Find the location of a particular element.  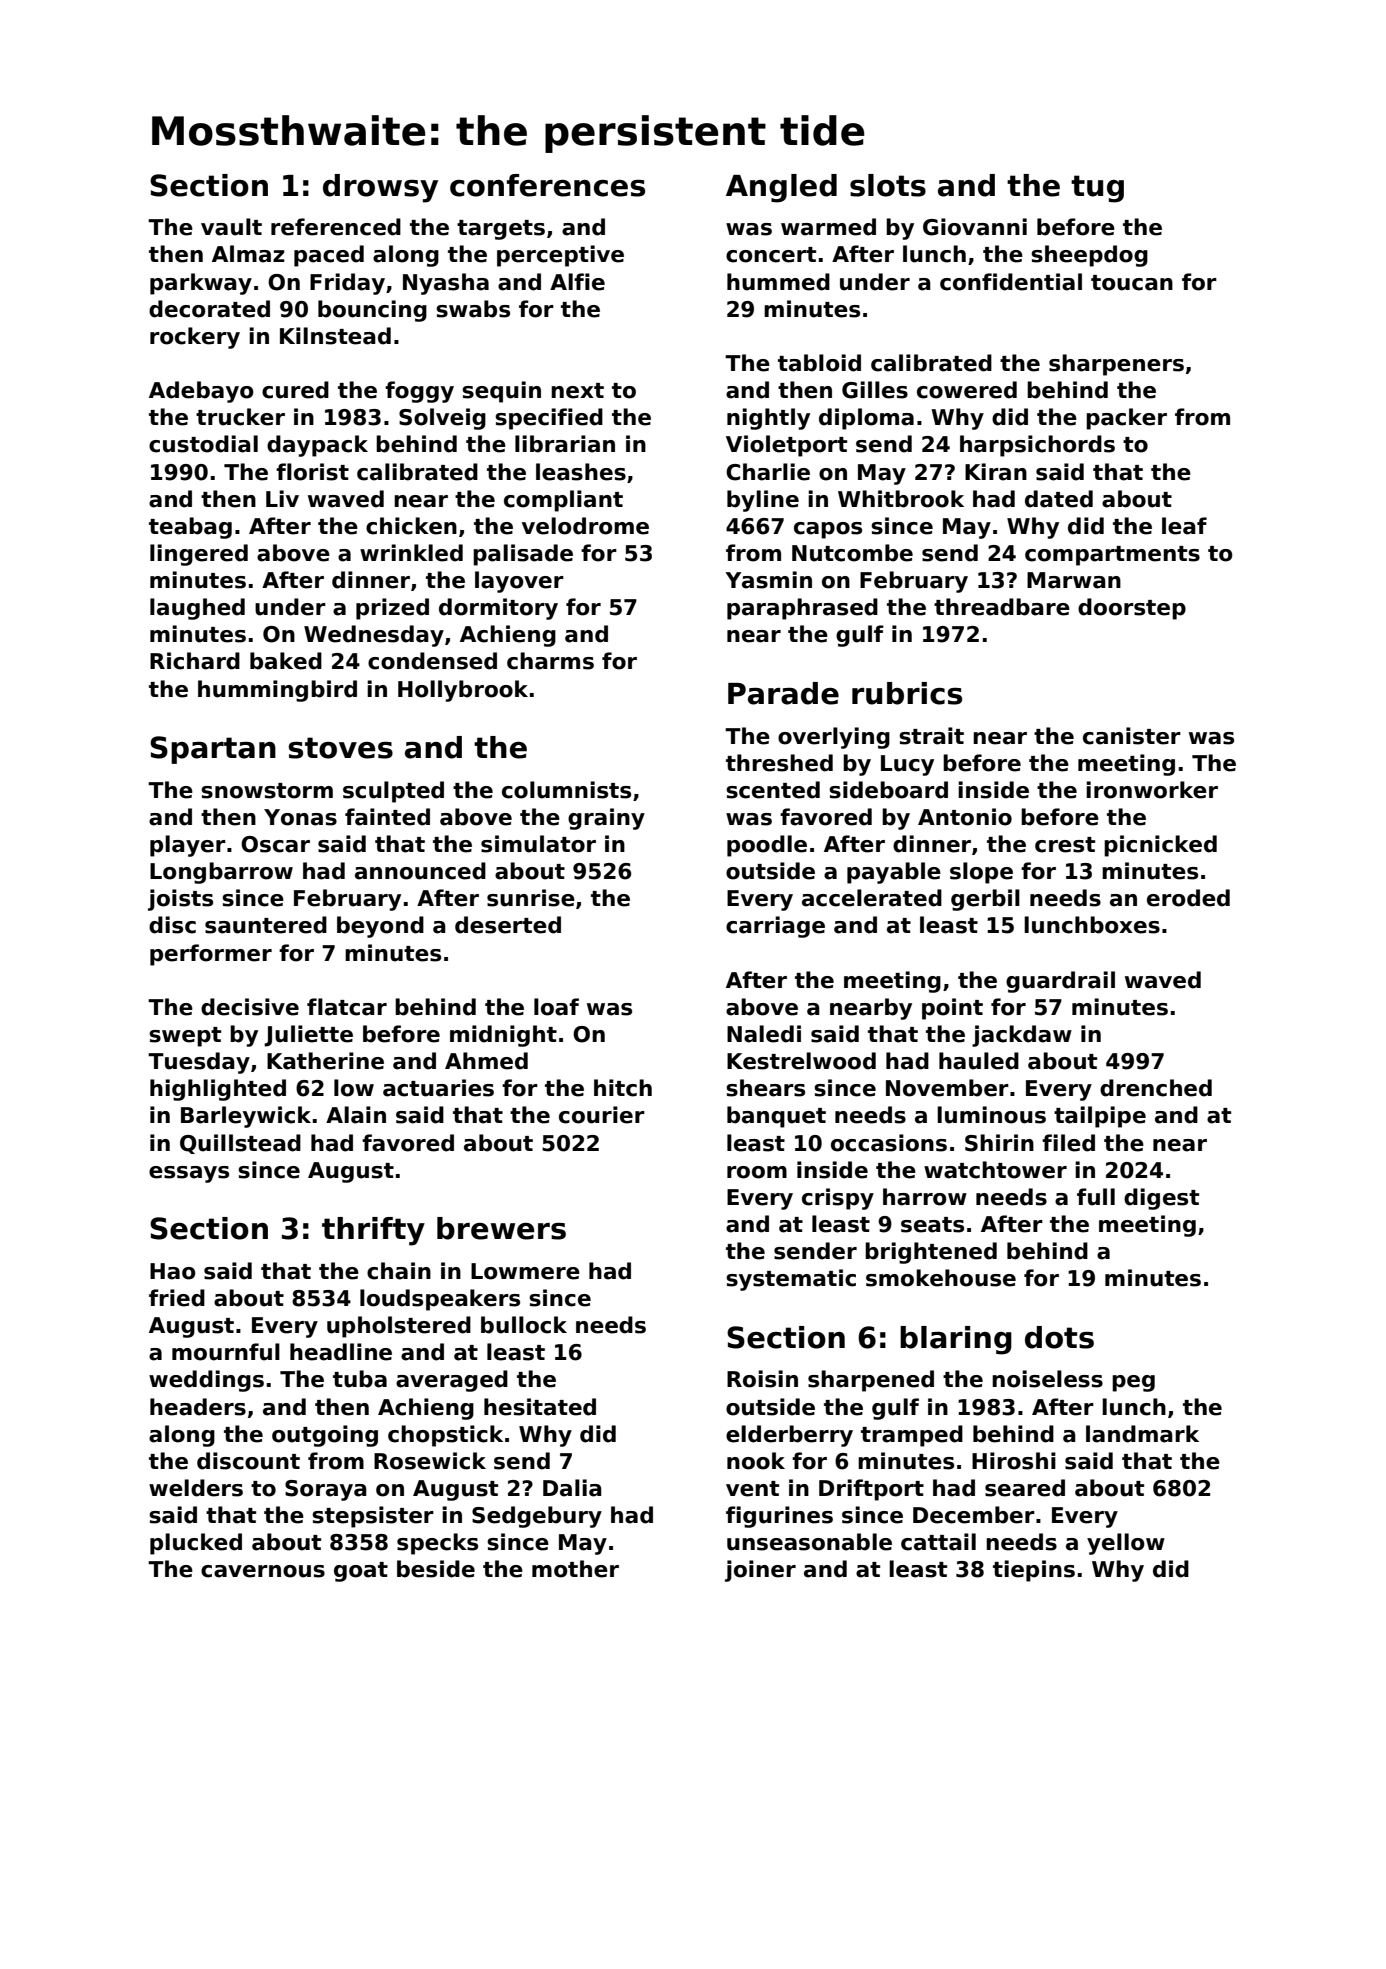

cavernous is located at coordinates (263, 1571).
